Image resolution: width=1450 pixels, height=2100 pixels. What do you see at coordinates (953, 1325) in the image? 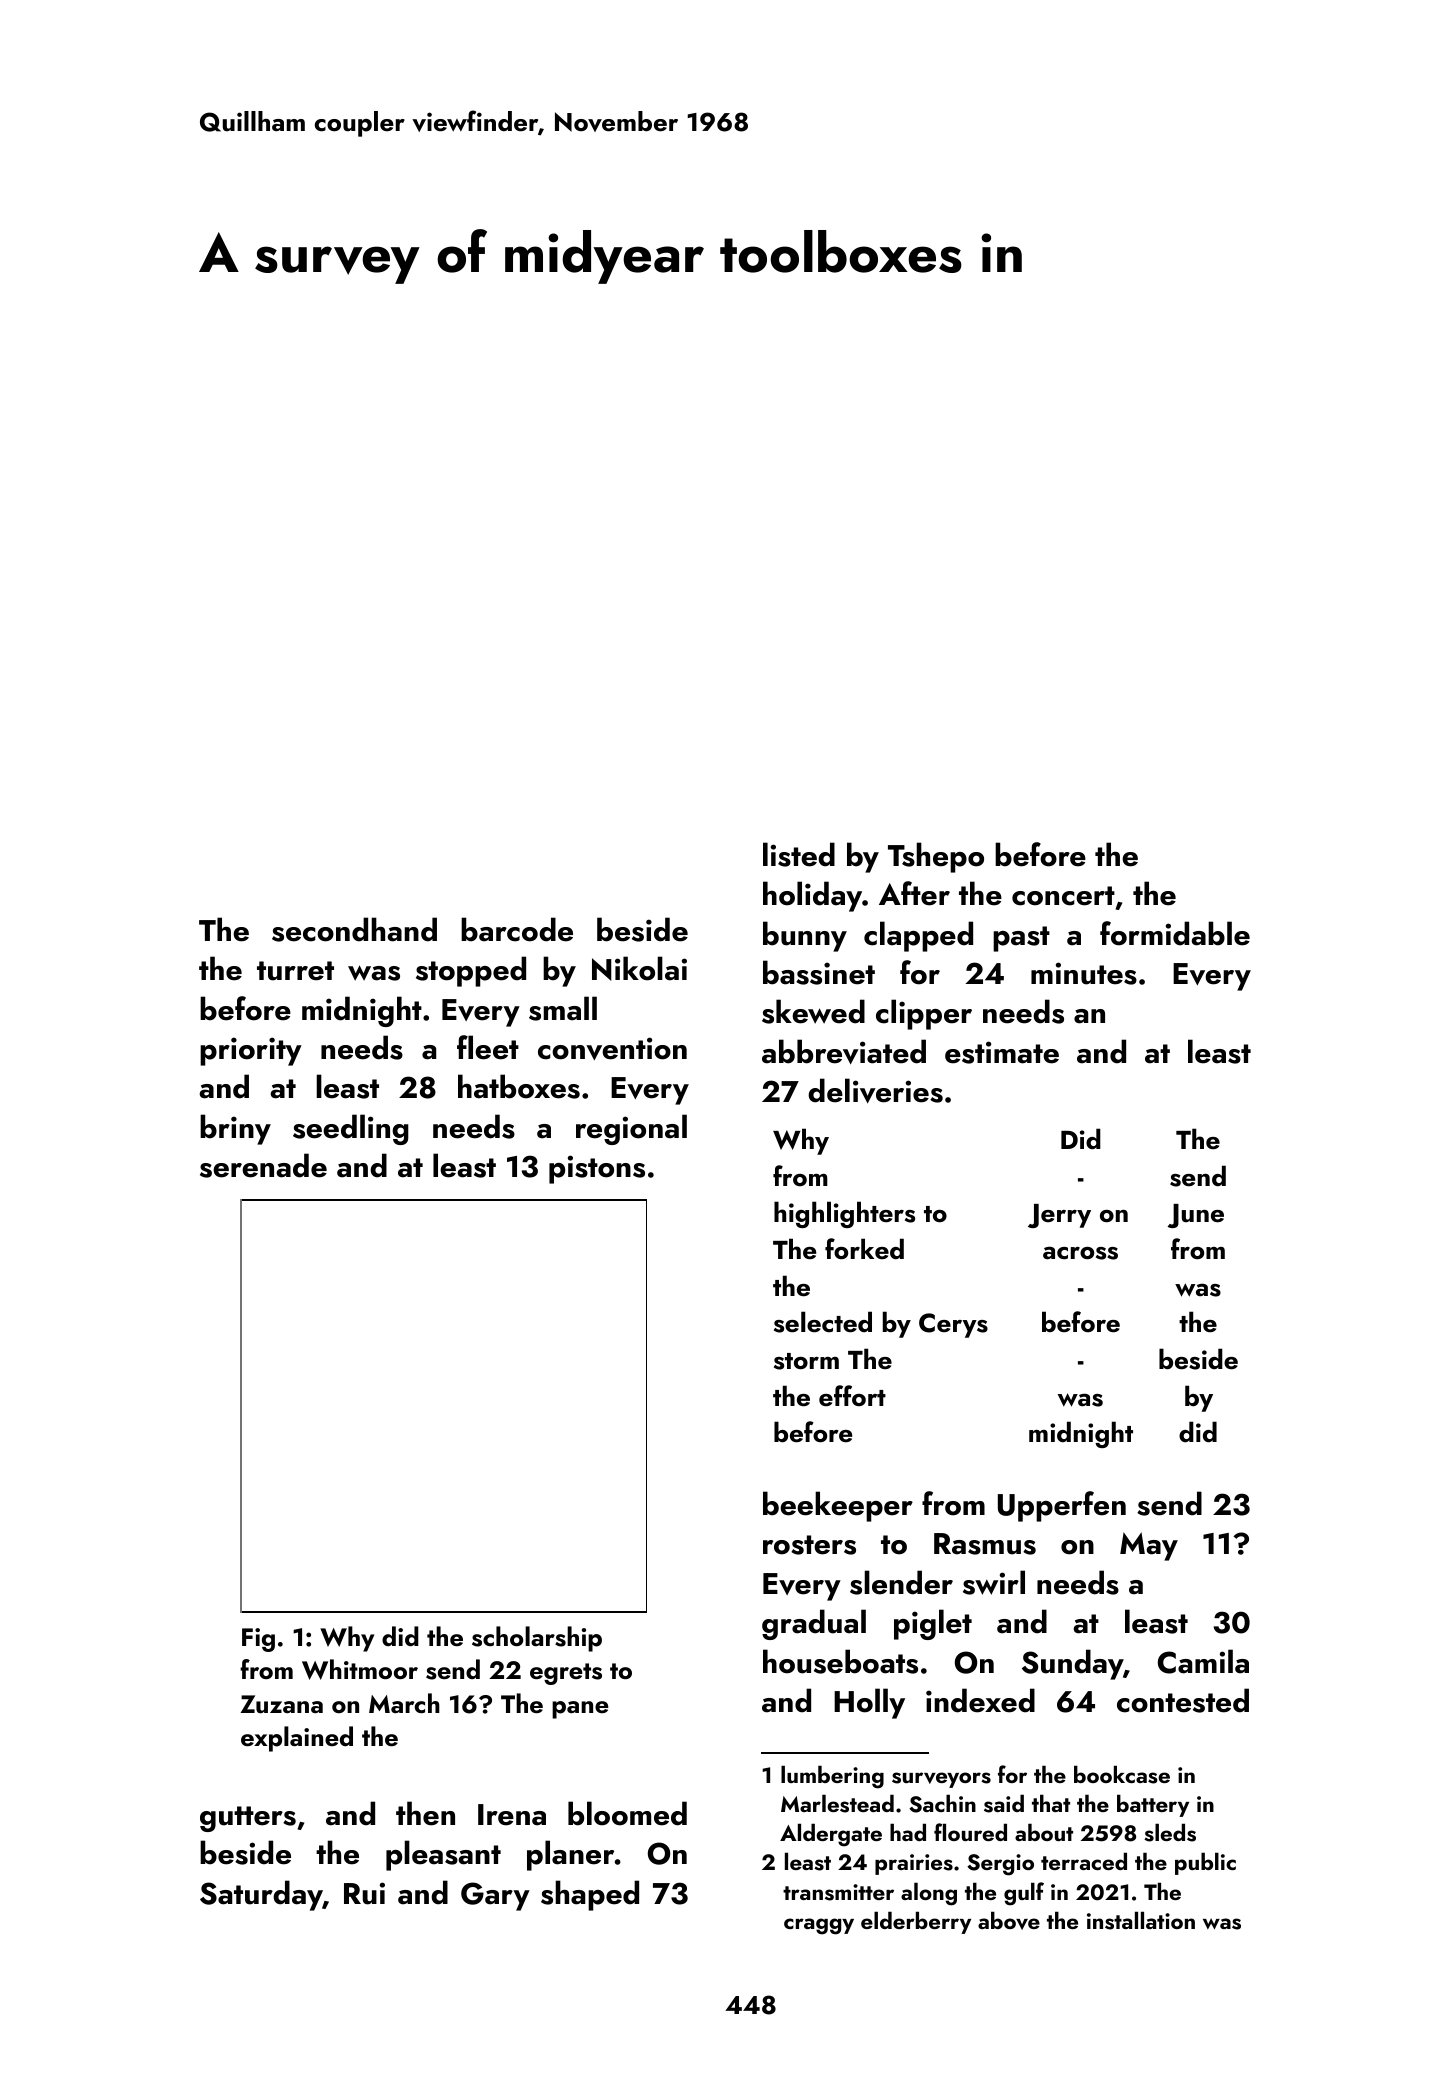
I see `Cerys` at bounding box center [953, 1325].
